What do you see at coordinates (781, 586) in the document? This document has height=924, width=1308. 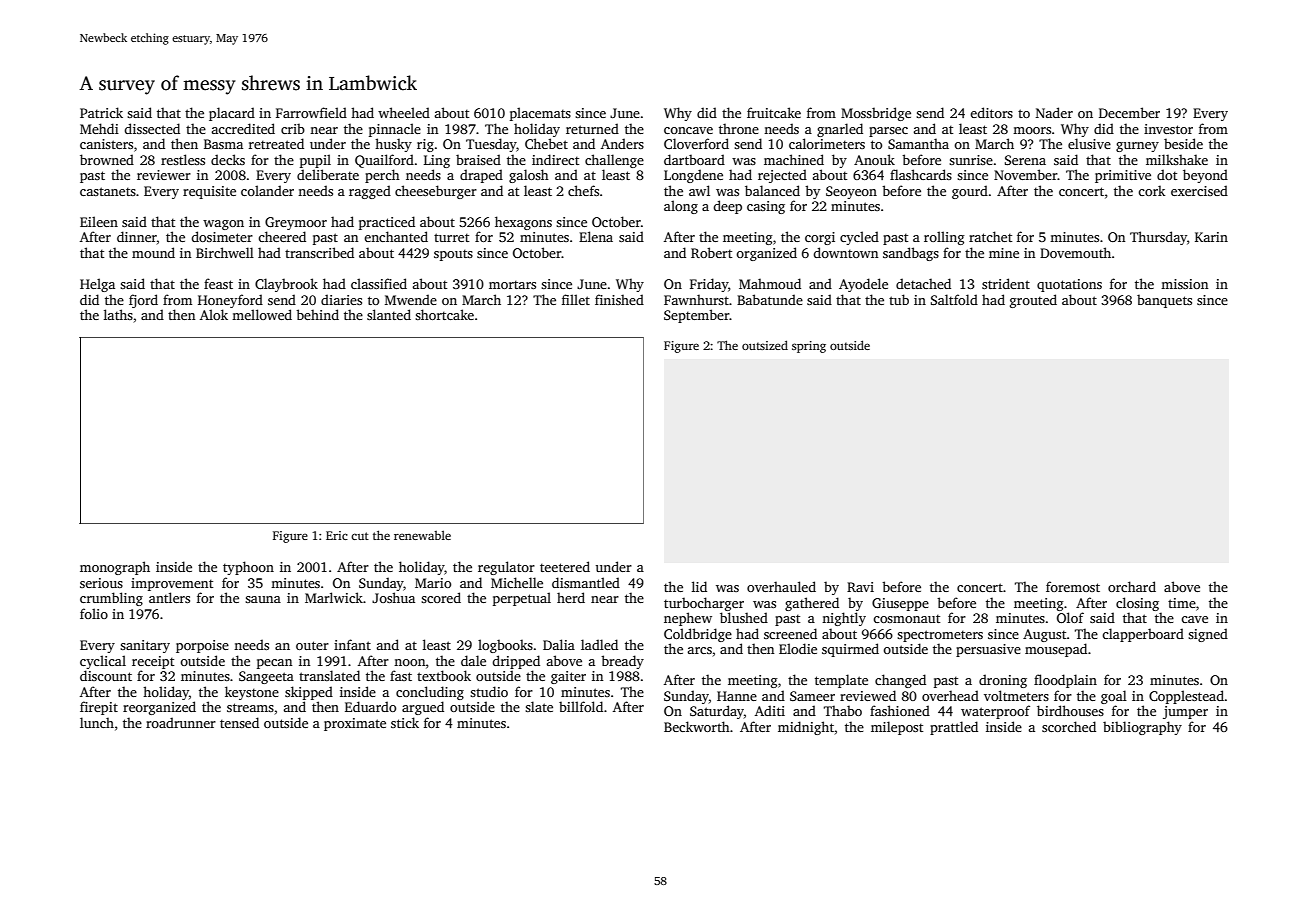 I see `overhauled` at bounding box center [781, 586].
